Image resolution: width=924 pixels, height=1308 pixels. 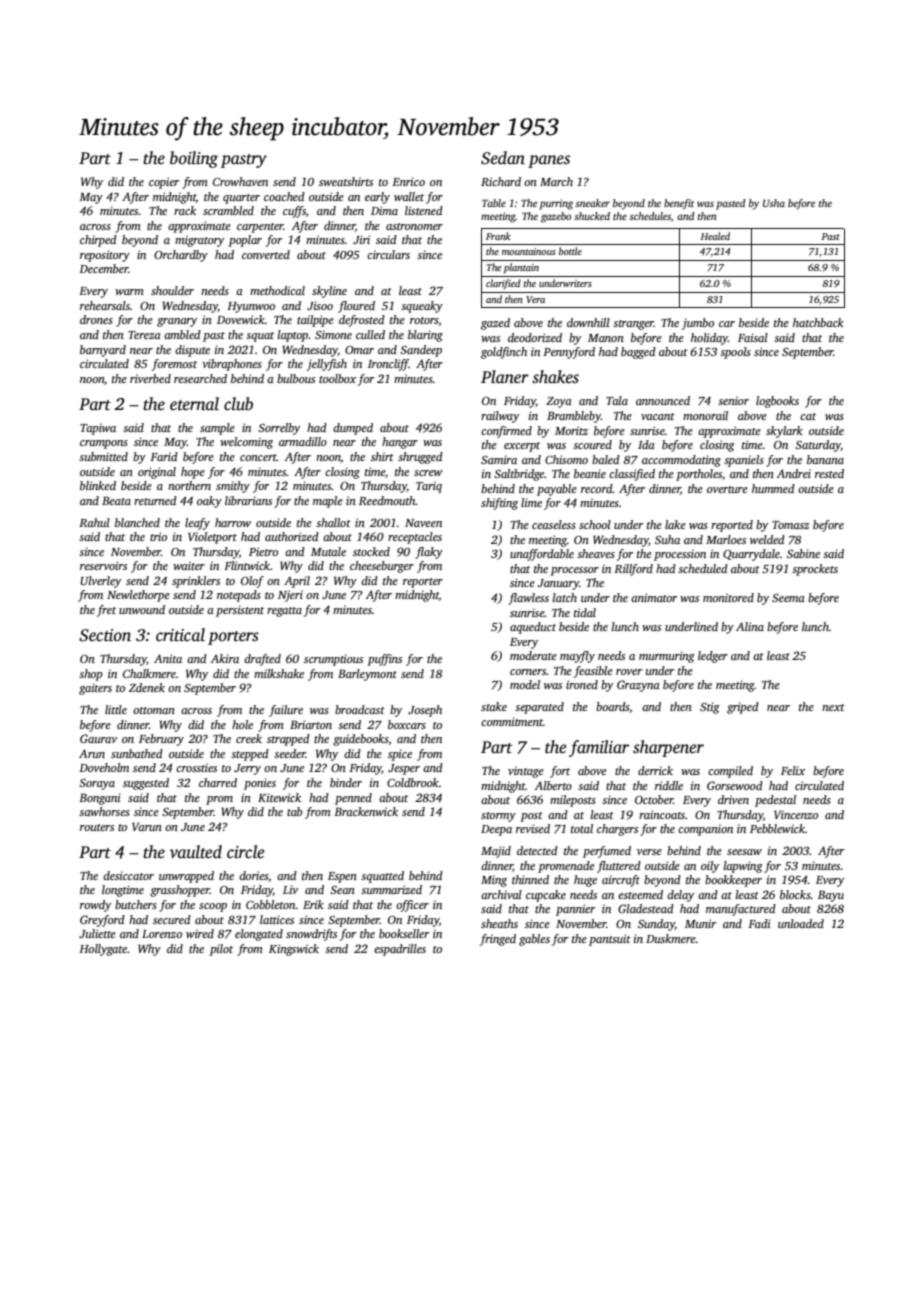 What do you see at coordinates (240, 611) in the screenshot?
I see `persistent` at bounding box center [240, 611].
